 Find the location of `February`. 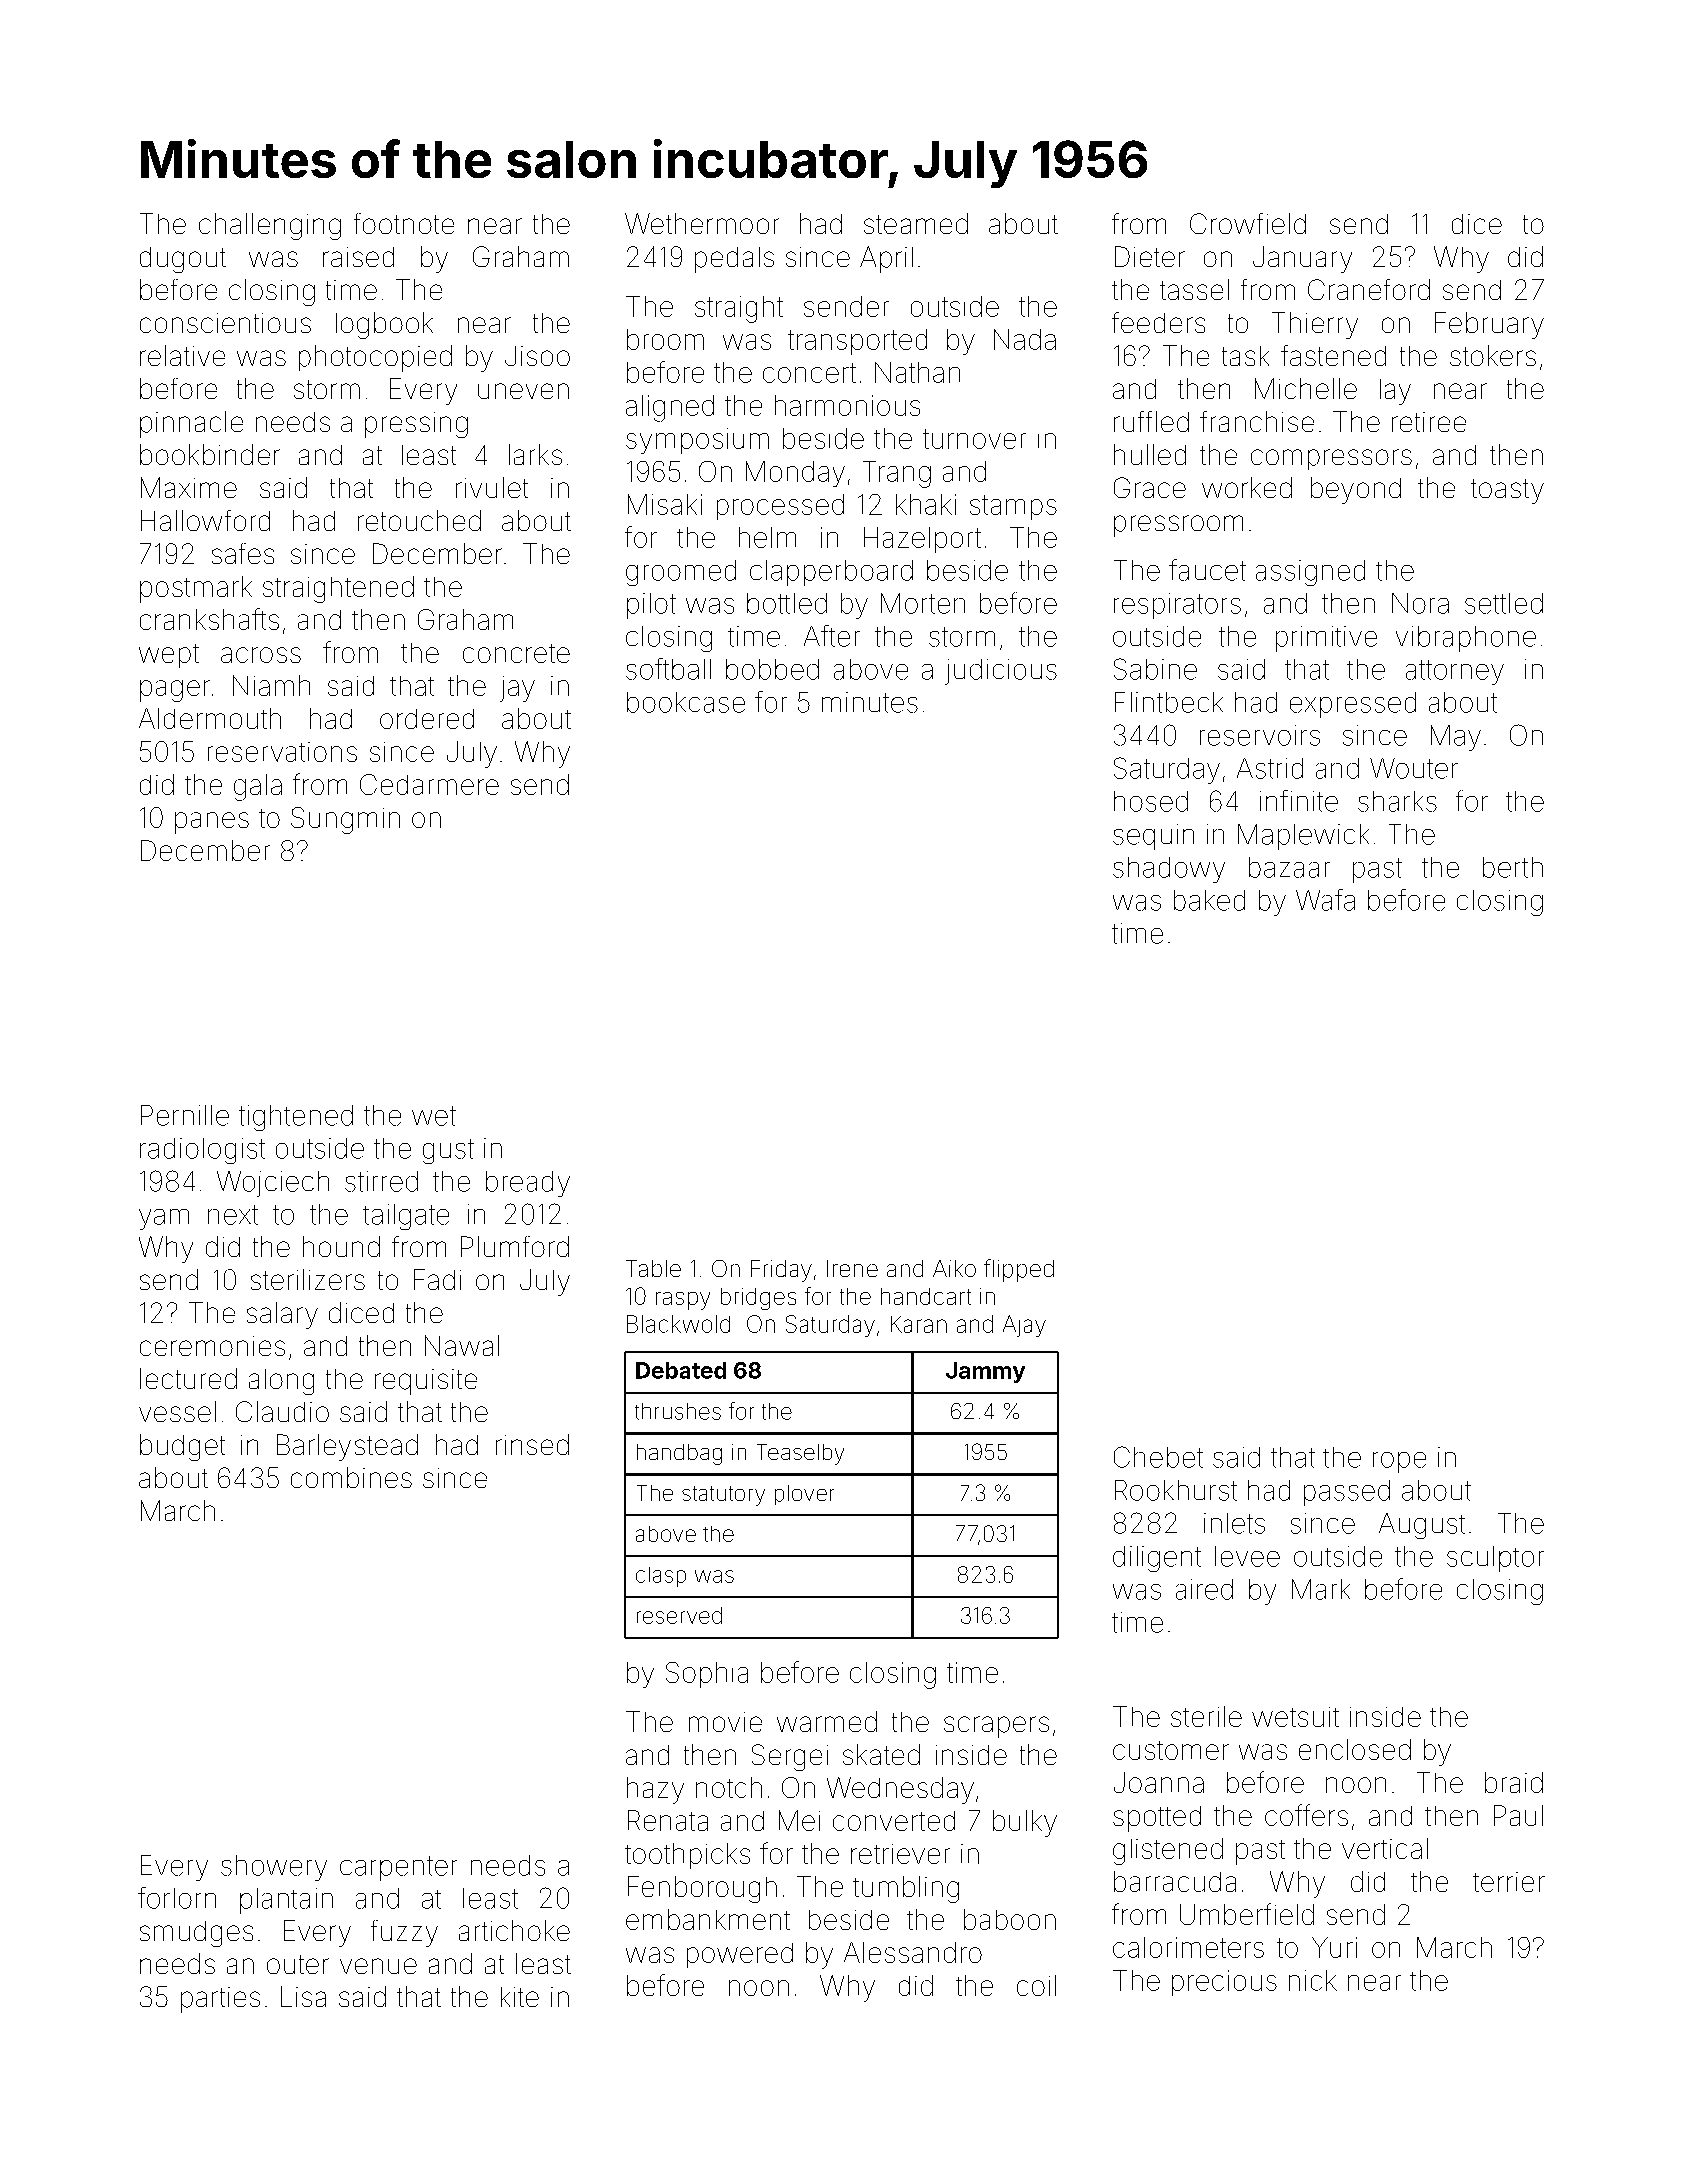

February is located at coordinates (1489, 325).
